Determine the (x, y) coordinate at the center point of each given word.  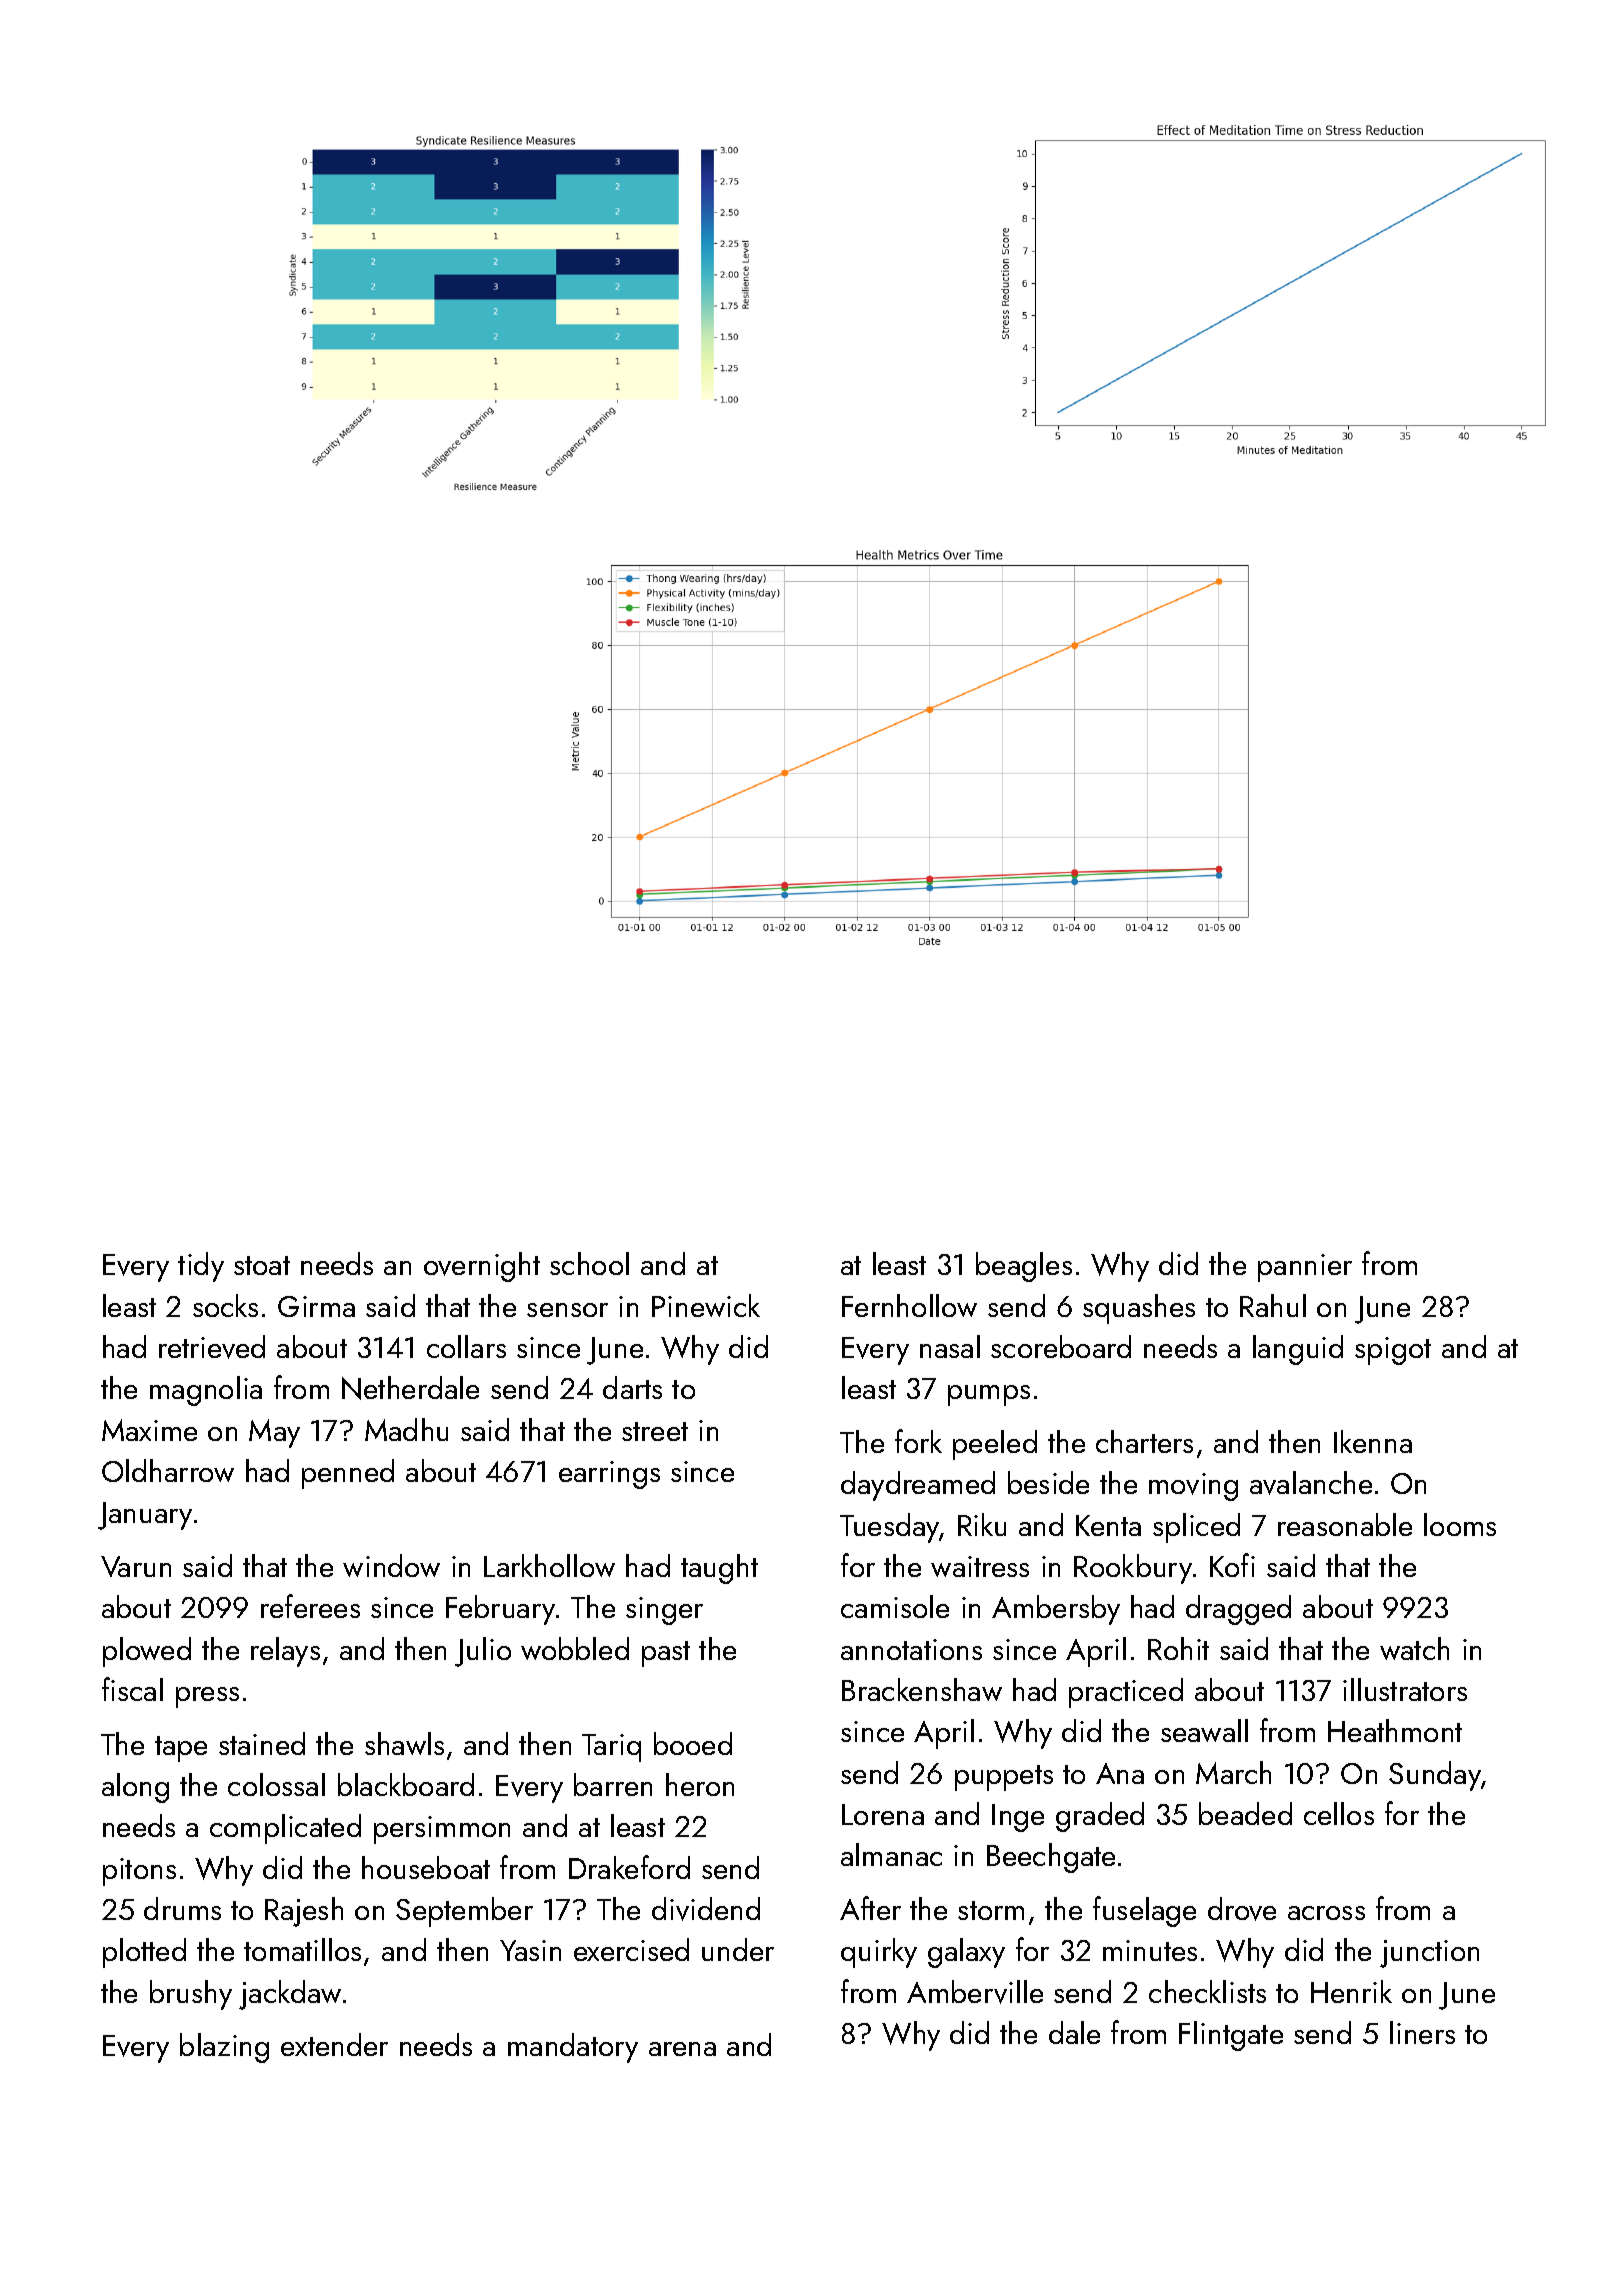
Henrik (1351, 1991)
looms (1460, 1524)
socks (225, 1305)
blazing (224, 2048)
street (655, 1431)
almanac (891, 1854)
